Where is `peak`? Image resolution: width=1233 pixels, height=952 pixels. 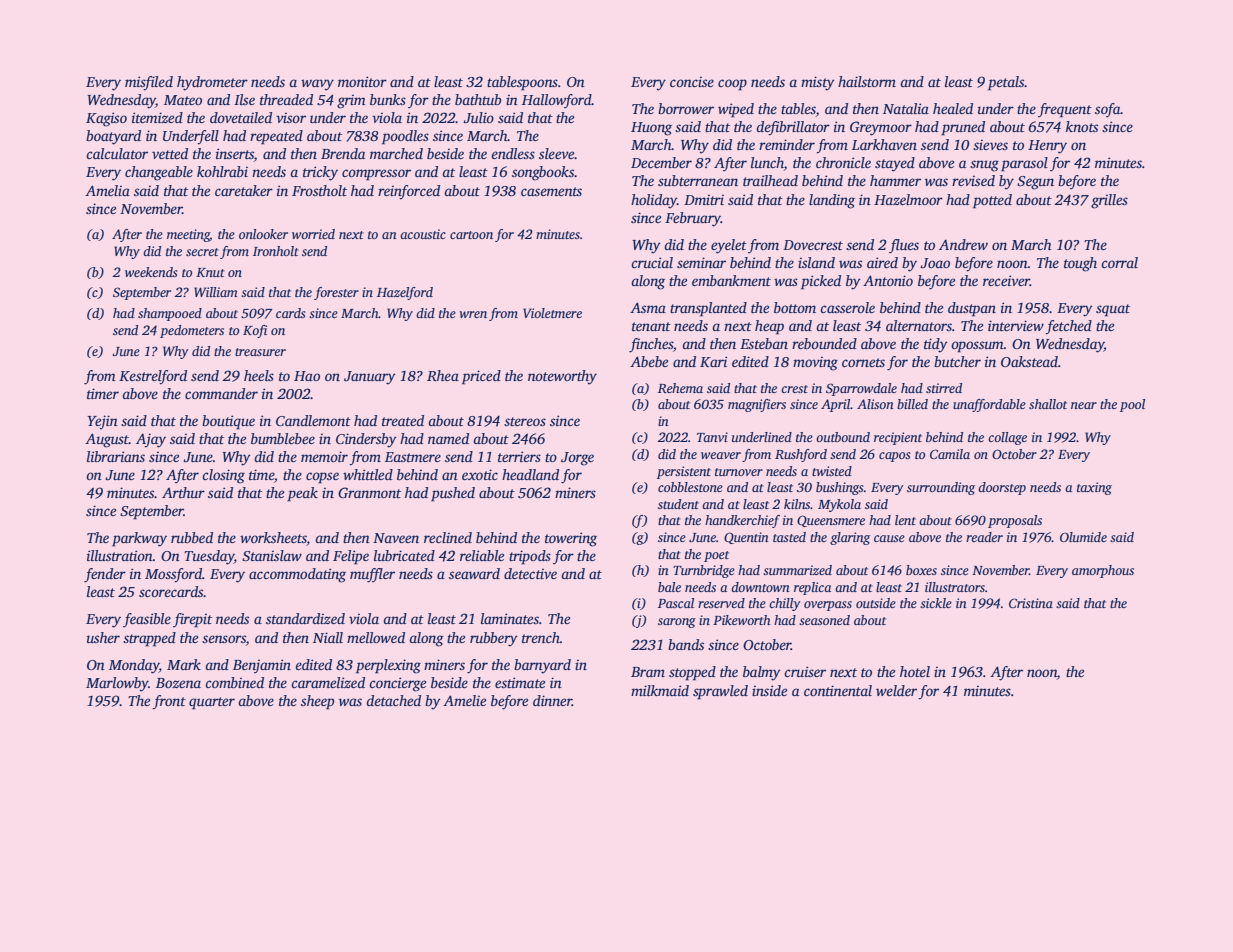 peak is located at coordinates (302, 494).
